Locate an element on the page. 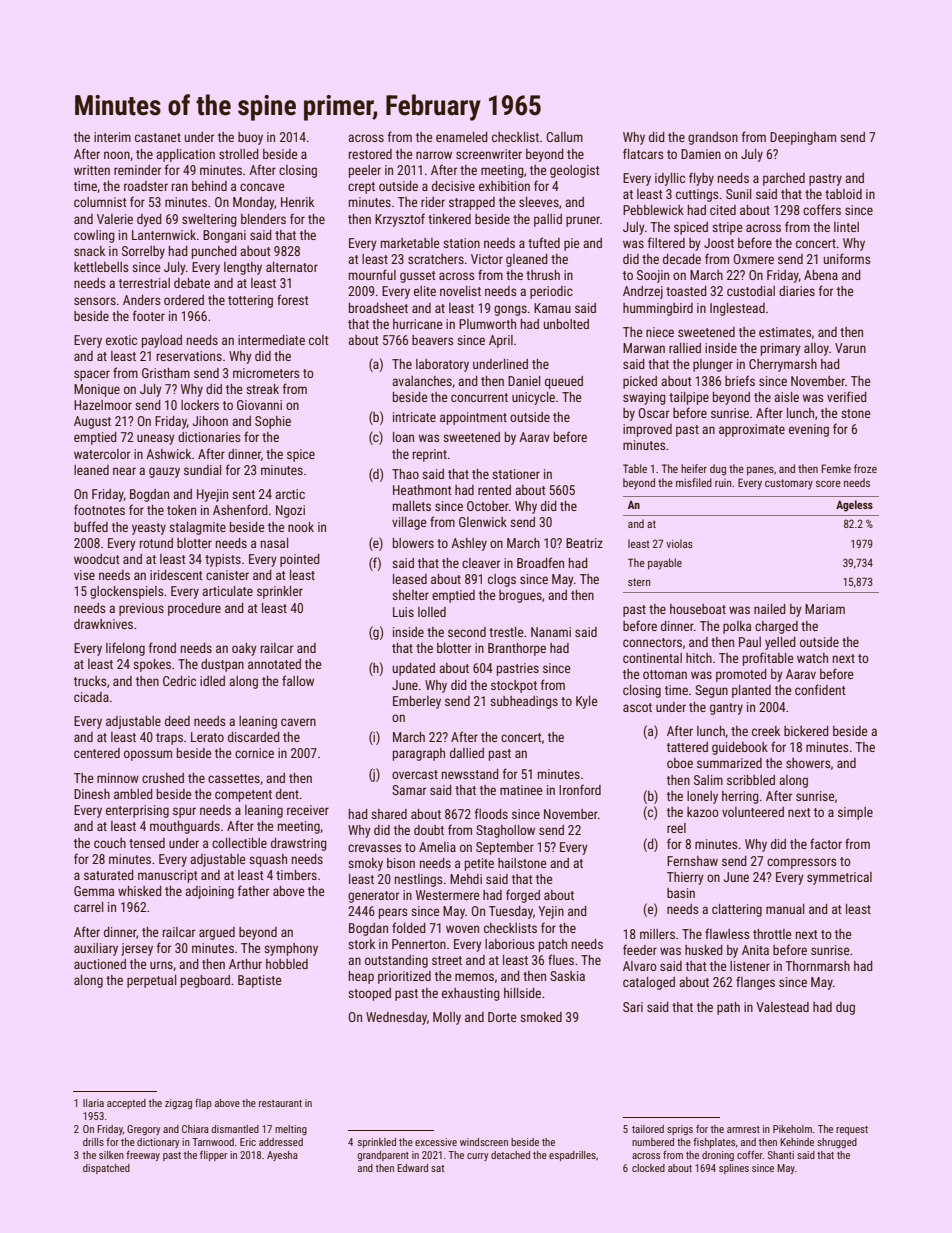 The width and height of the image is (952, 1233). toasted is located at coordinates (686, 291).
